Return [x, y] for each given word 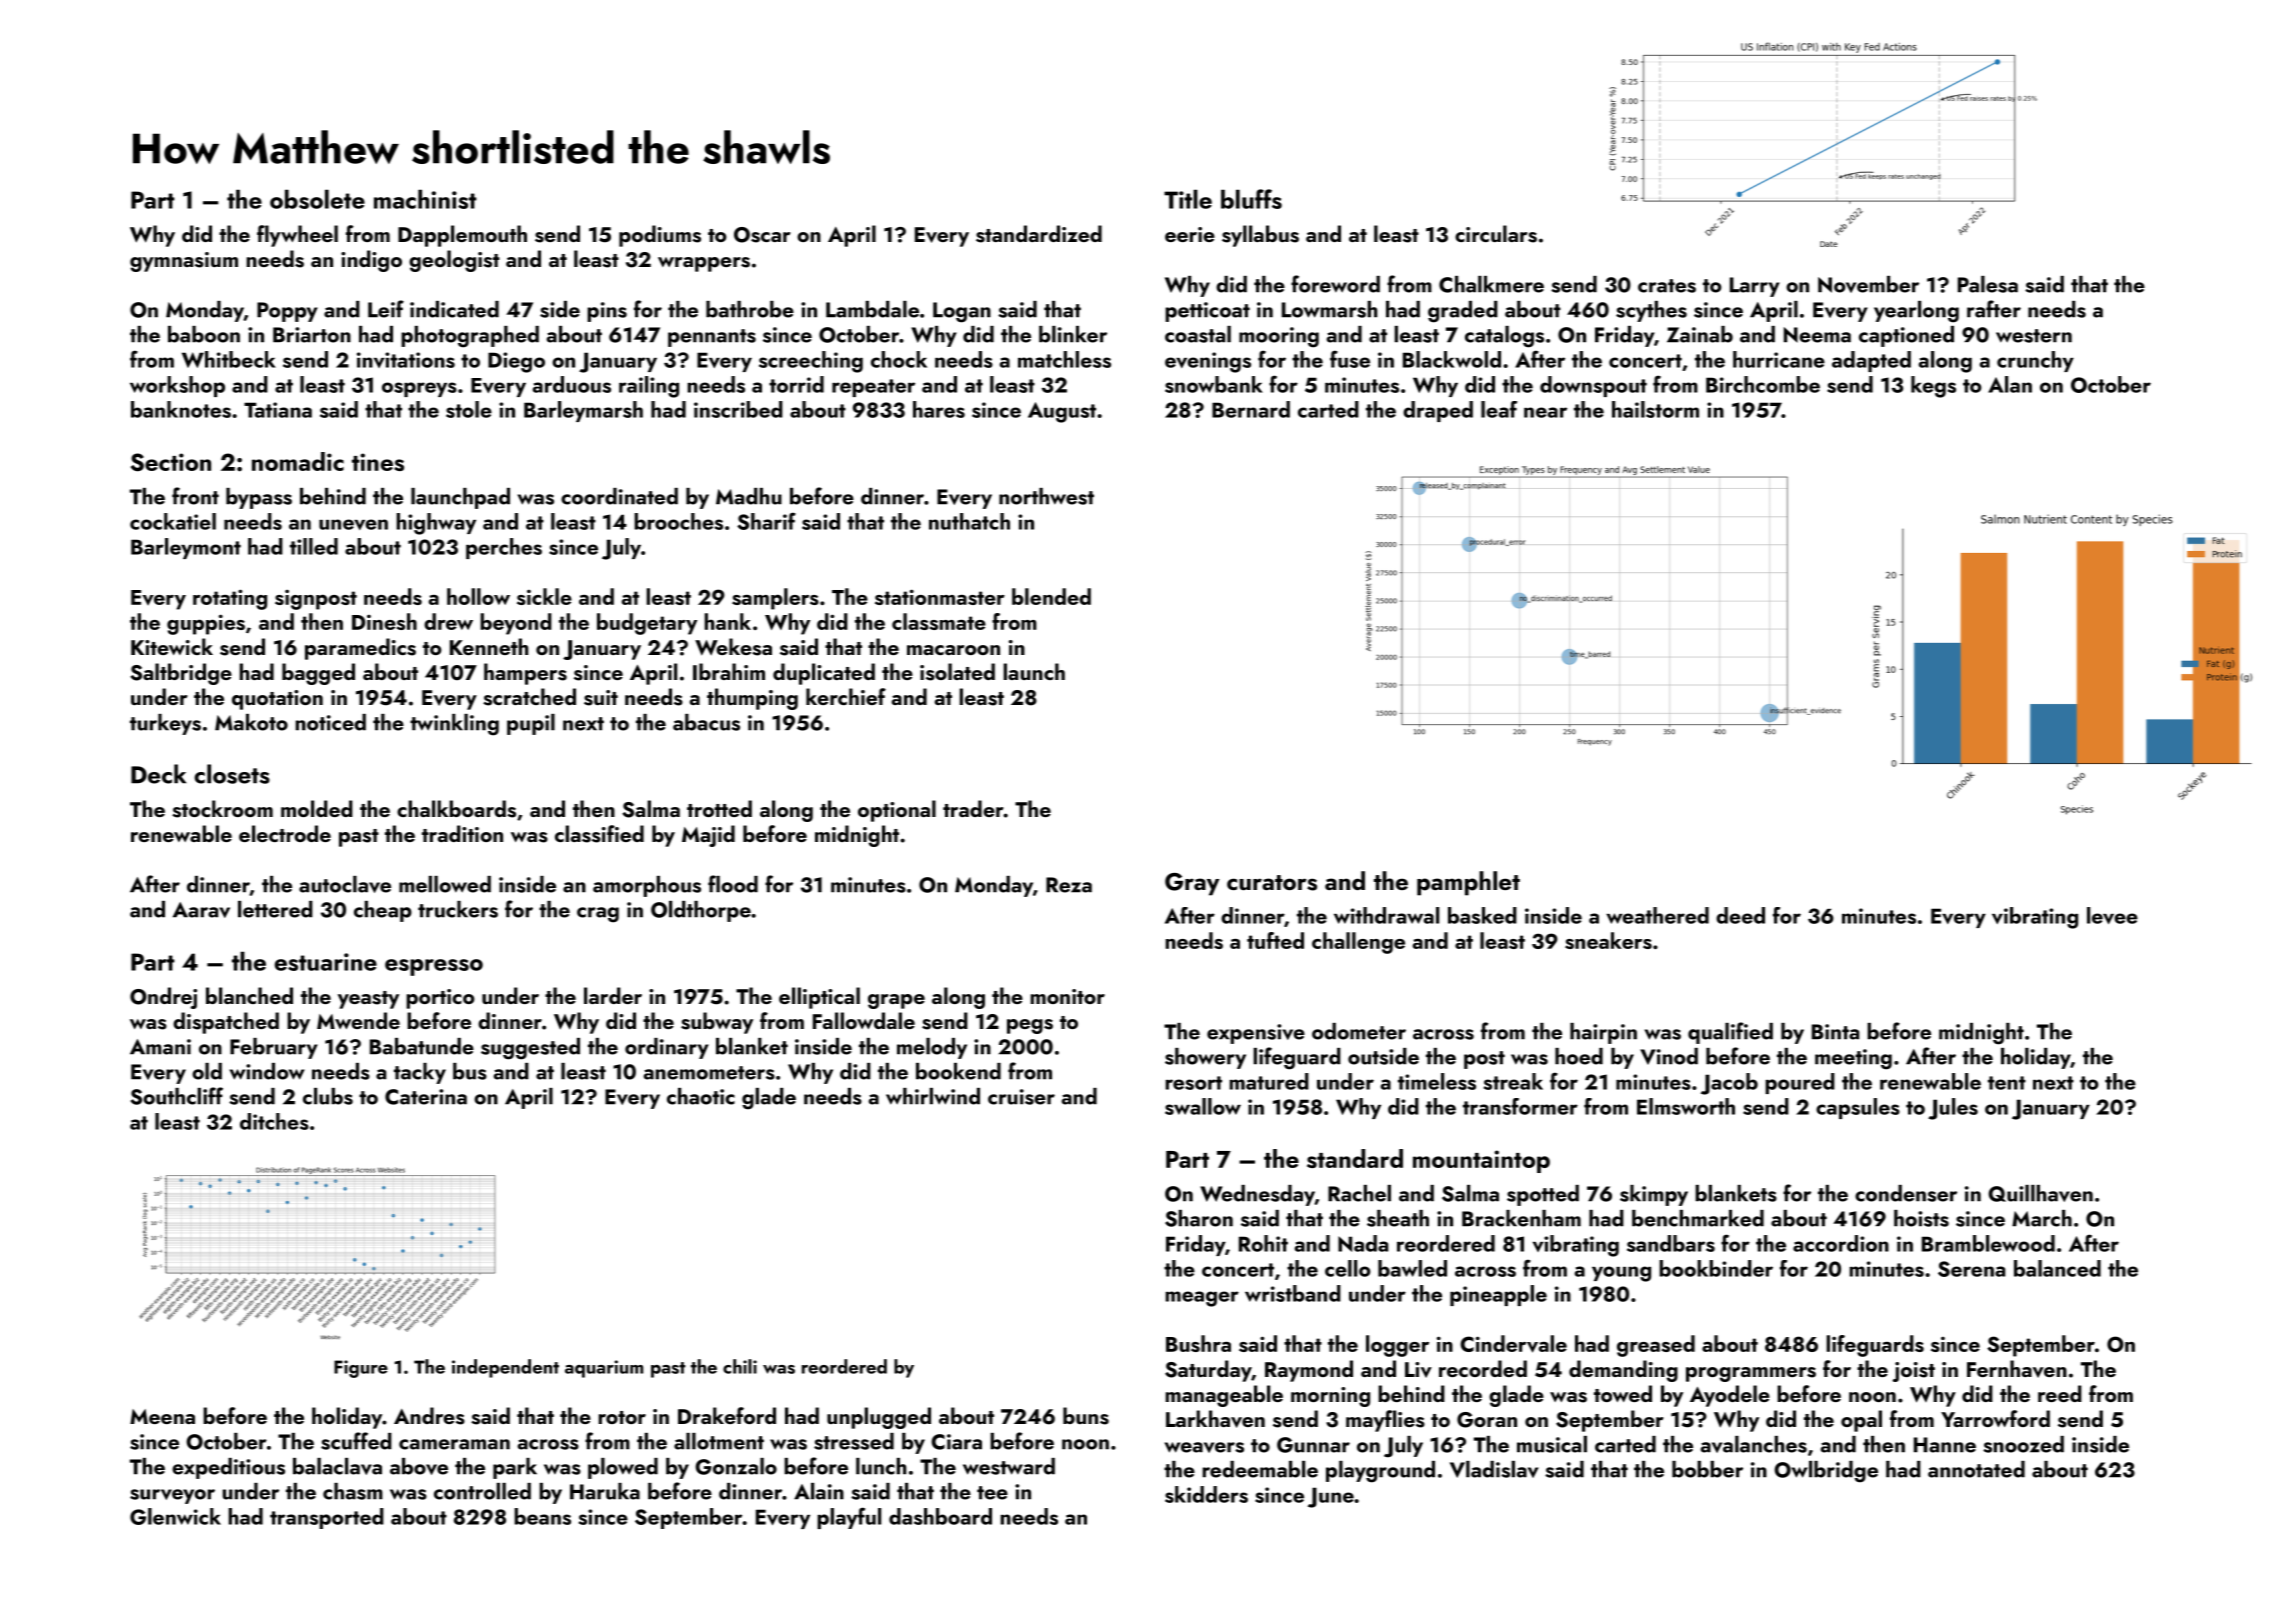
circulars [1496, 234]
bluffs [1251, 199]
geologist [454, 261]
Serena [1971, 1269]
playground [1380, 1472]
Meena [162, 1416]
